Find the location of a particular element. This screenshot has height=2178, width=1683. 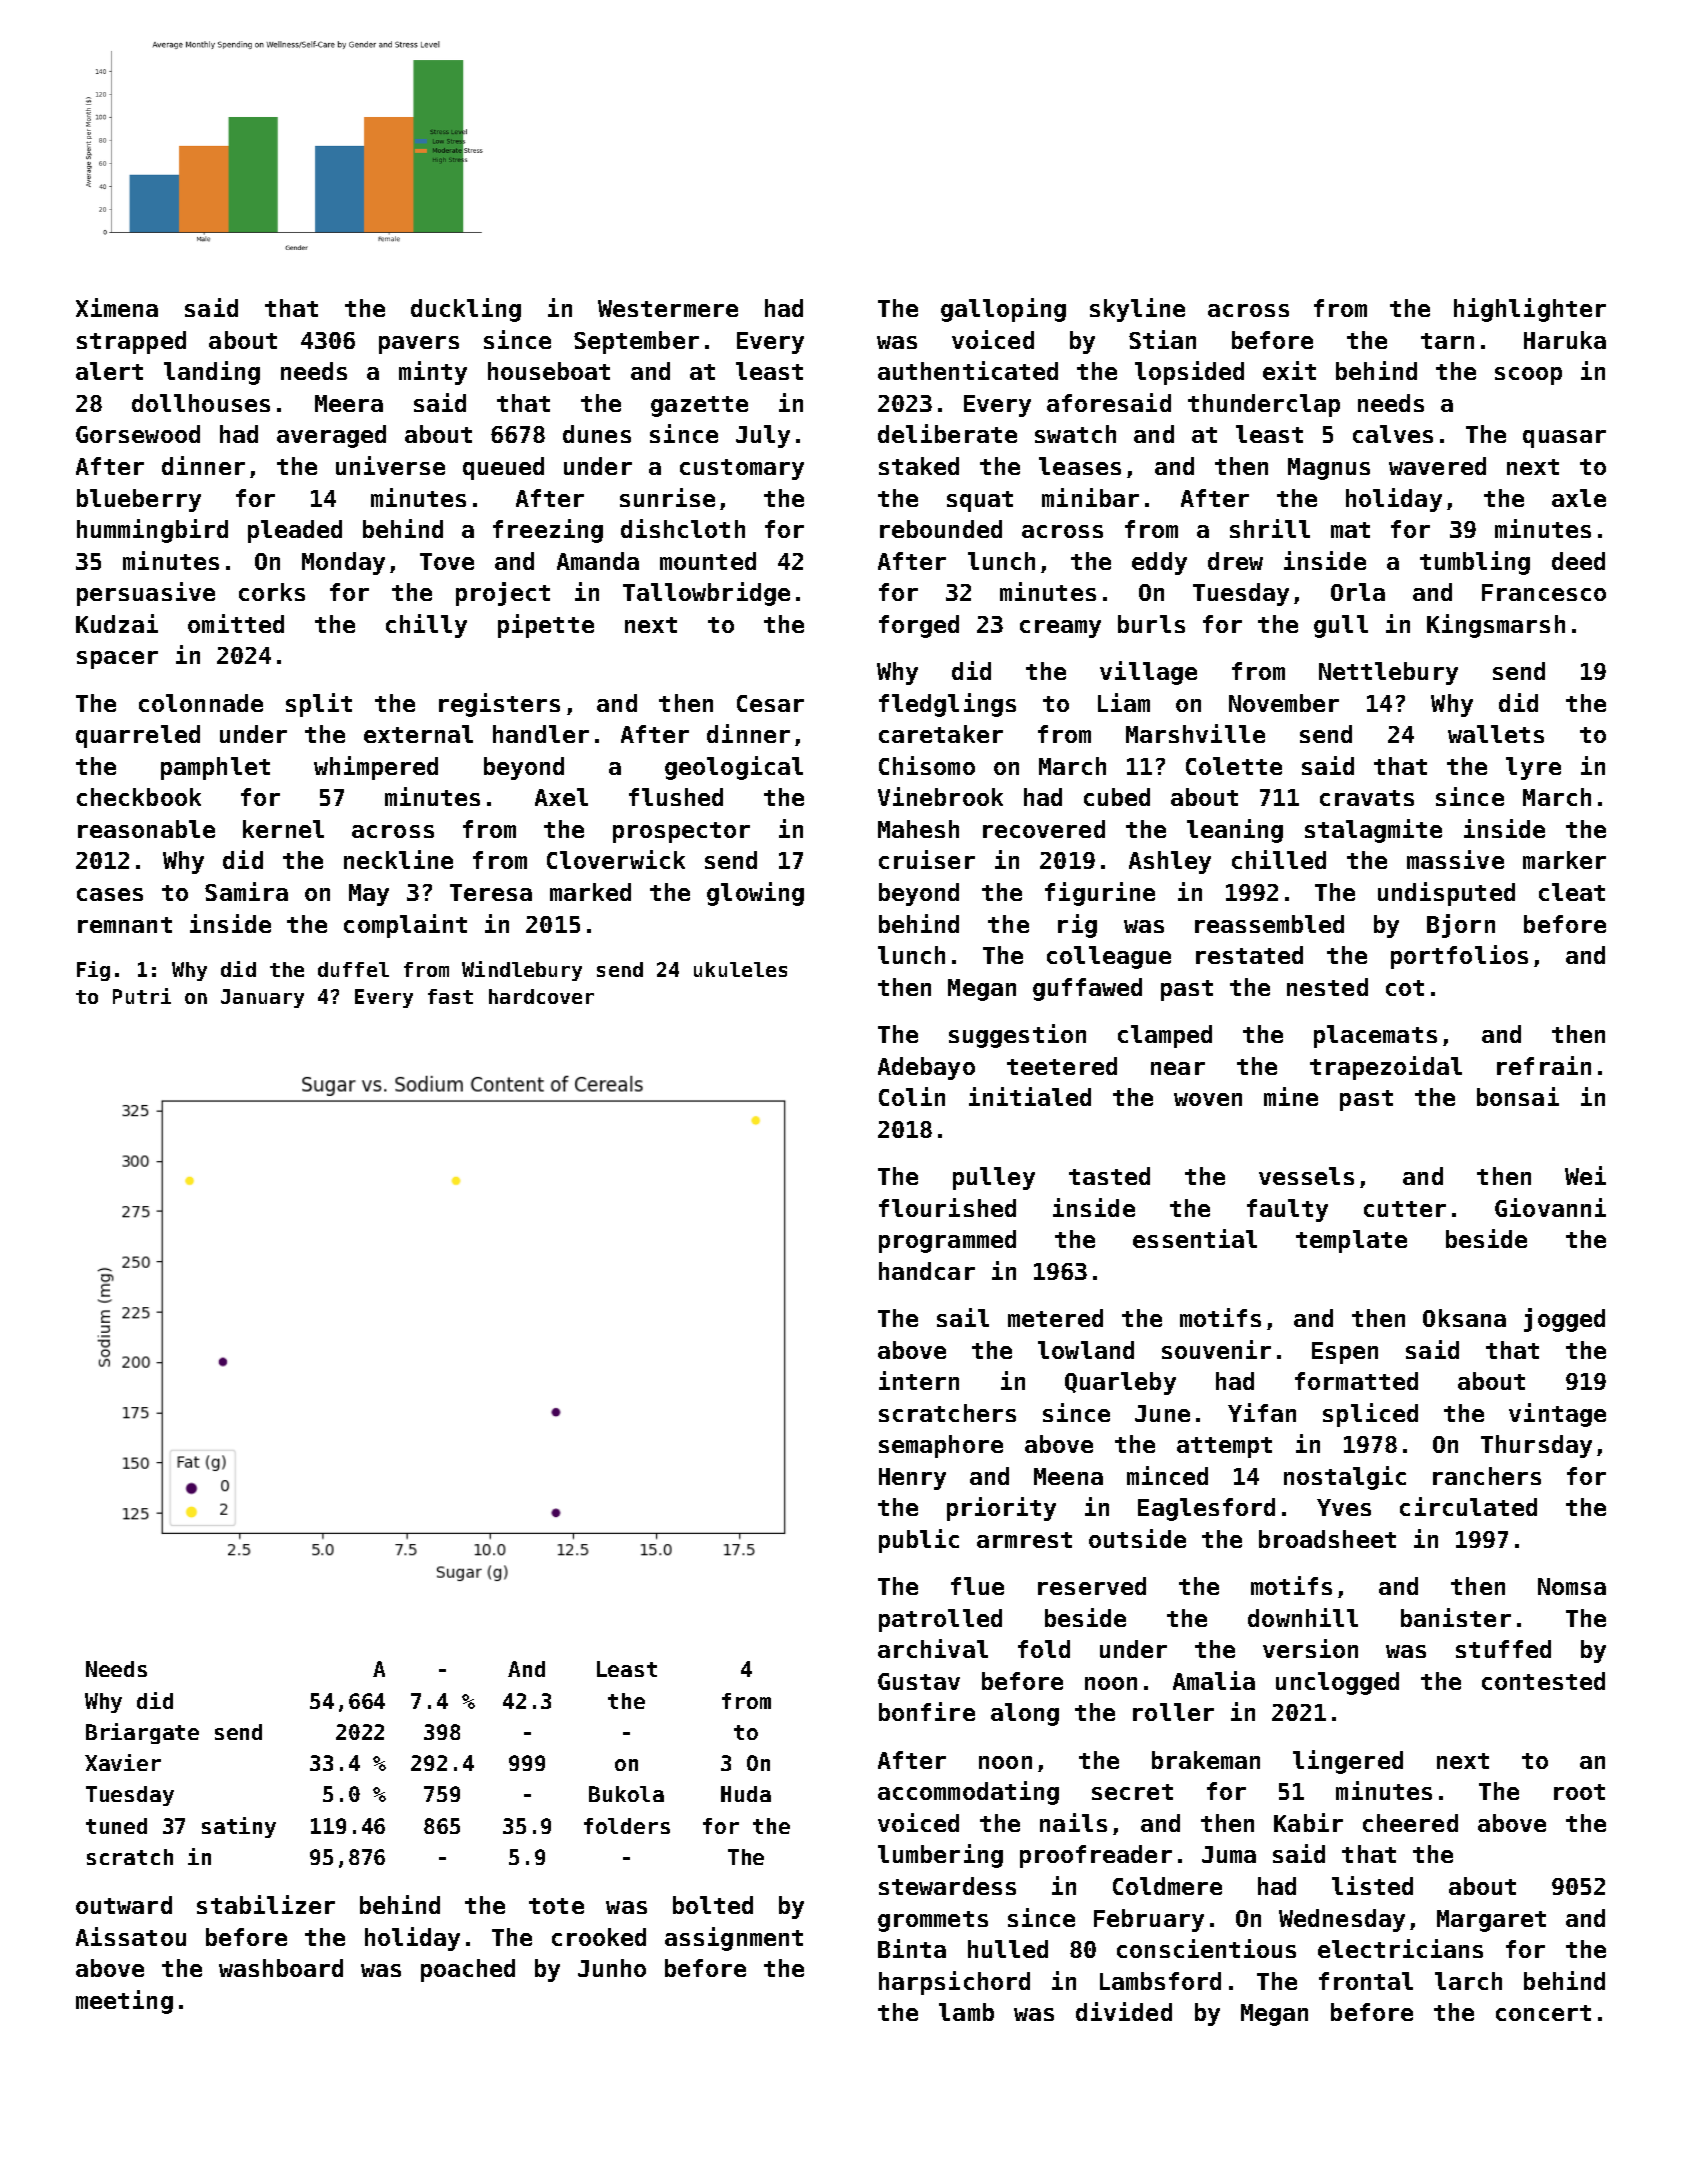

Westermere is located at coordinates (668, 308).
